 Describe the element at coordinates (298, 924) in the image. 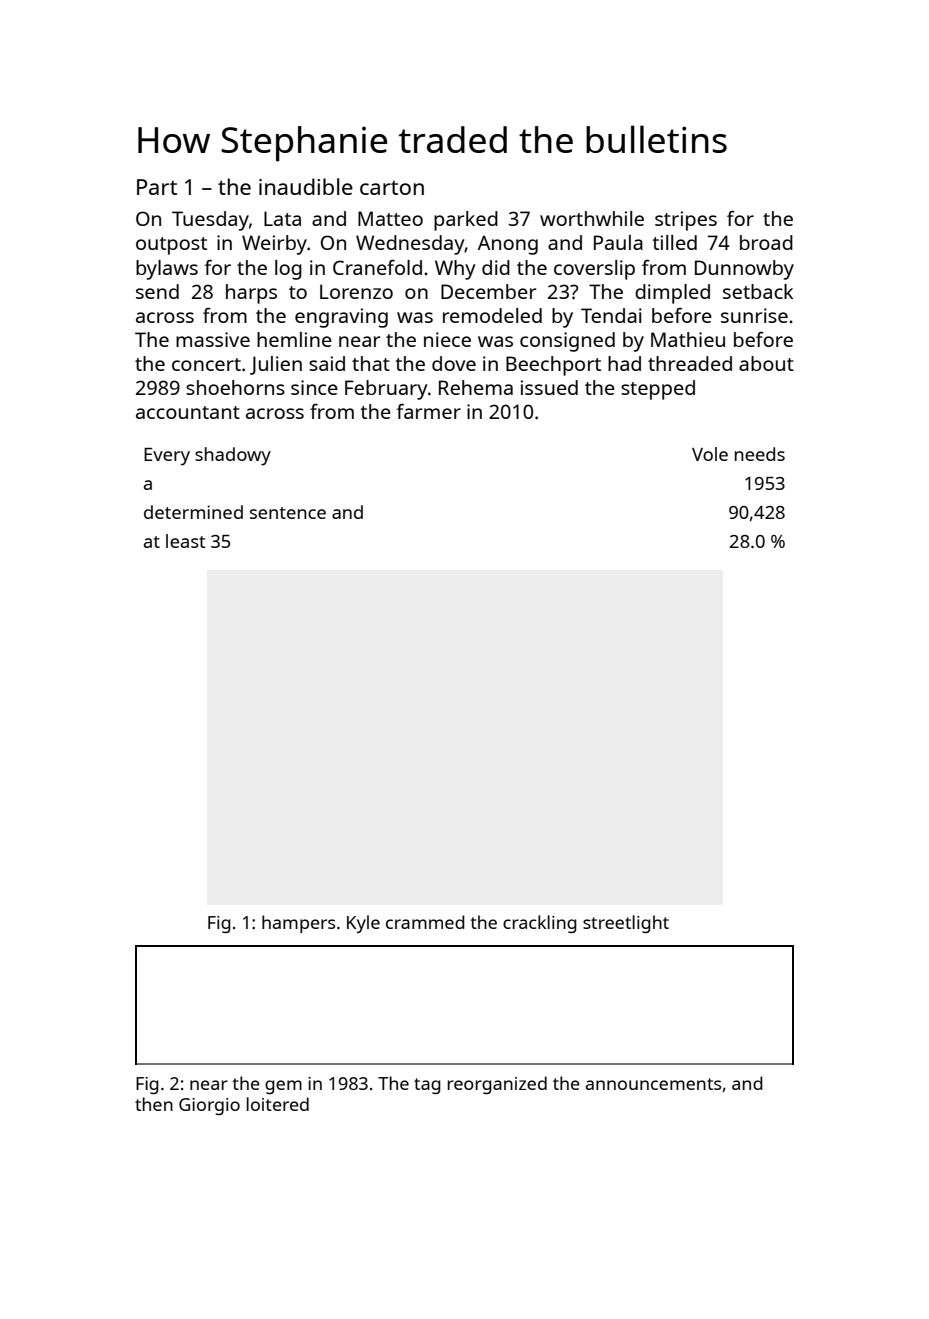

I see `hampers` at that location.
